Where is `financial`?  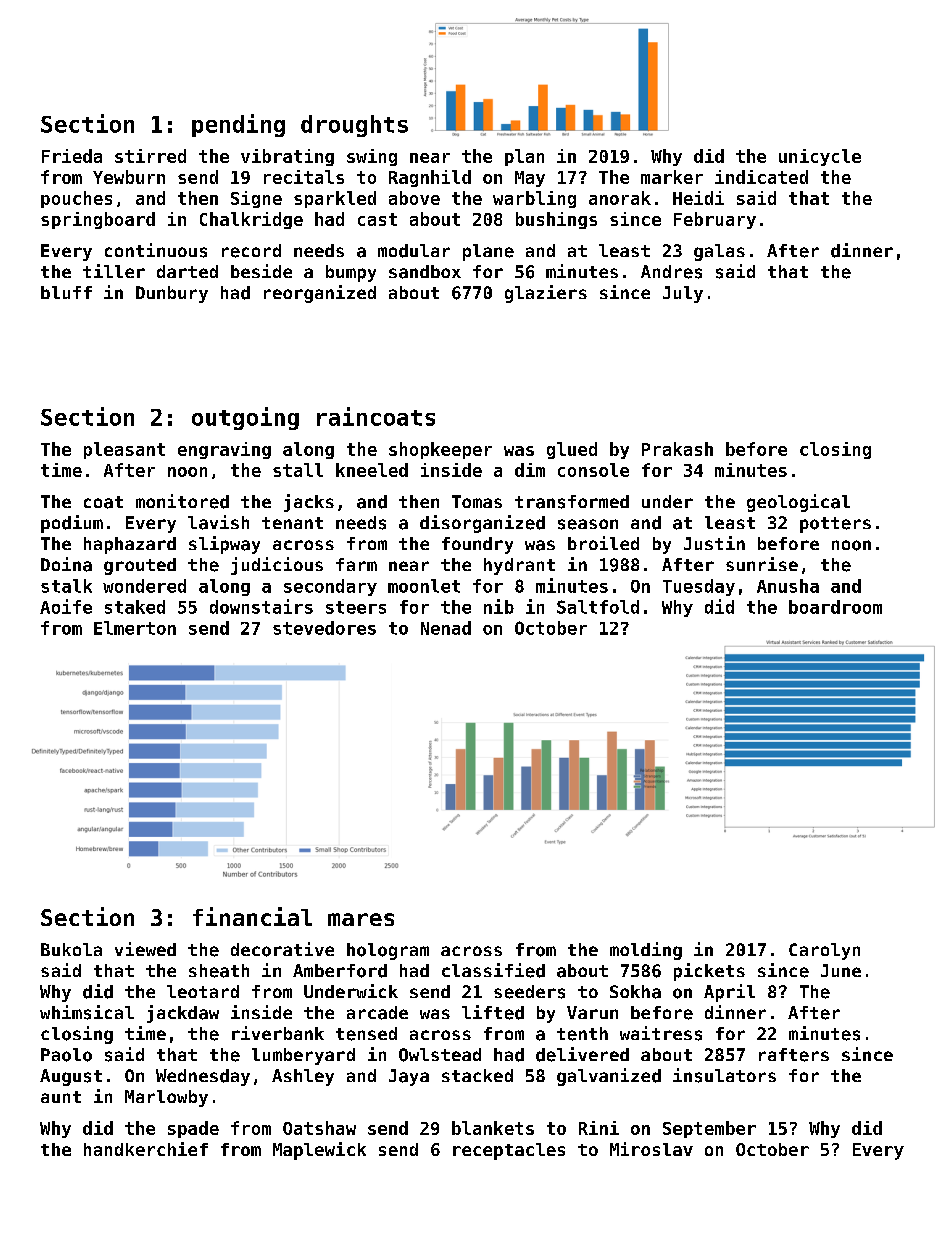 financial is located at coordinates (252, 916).
